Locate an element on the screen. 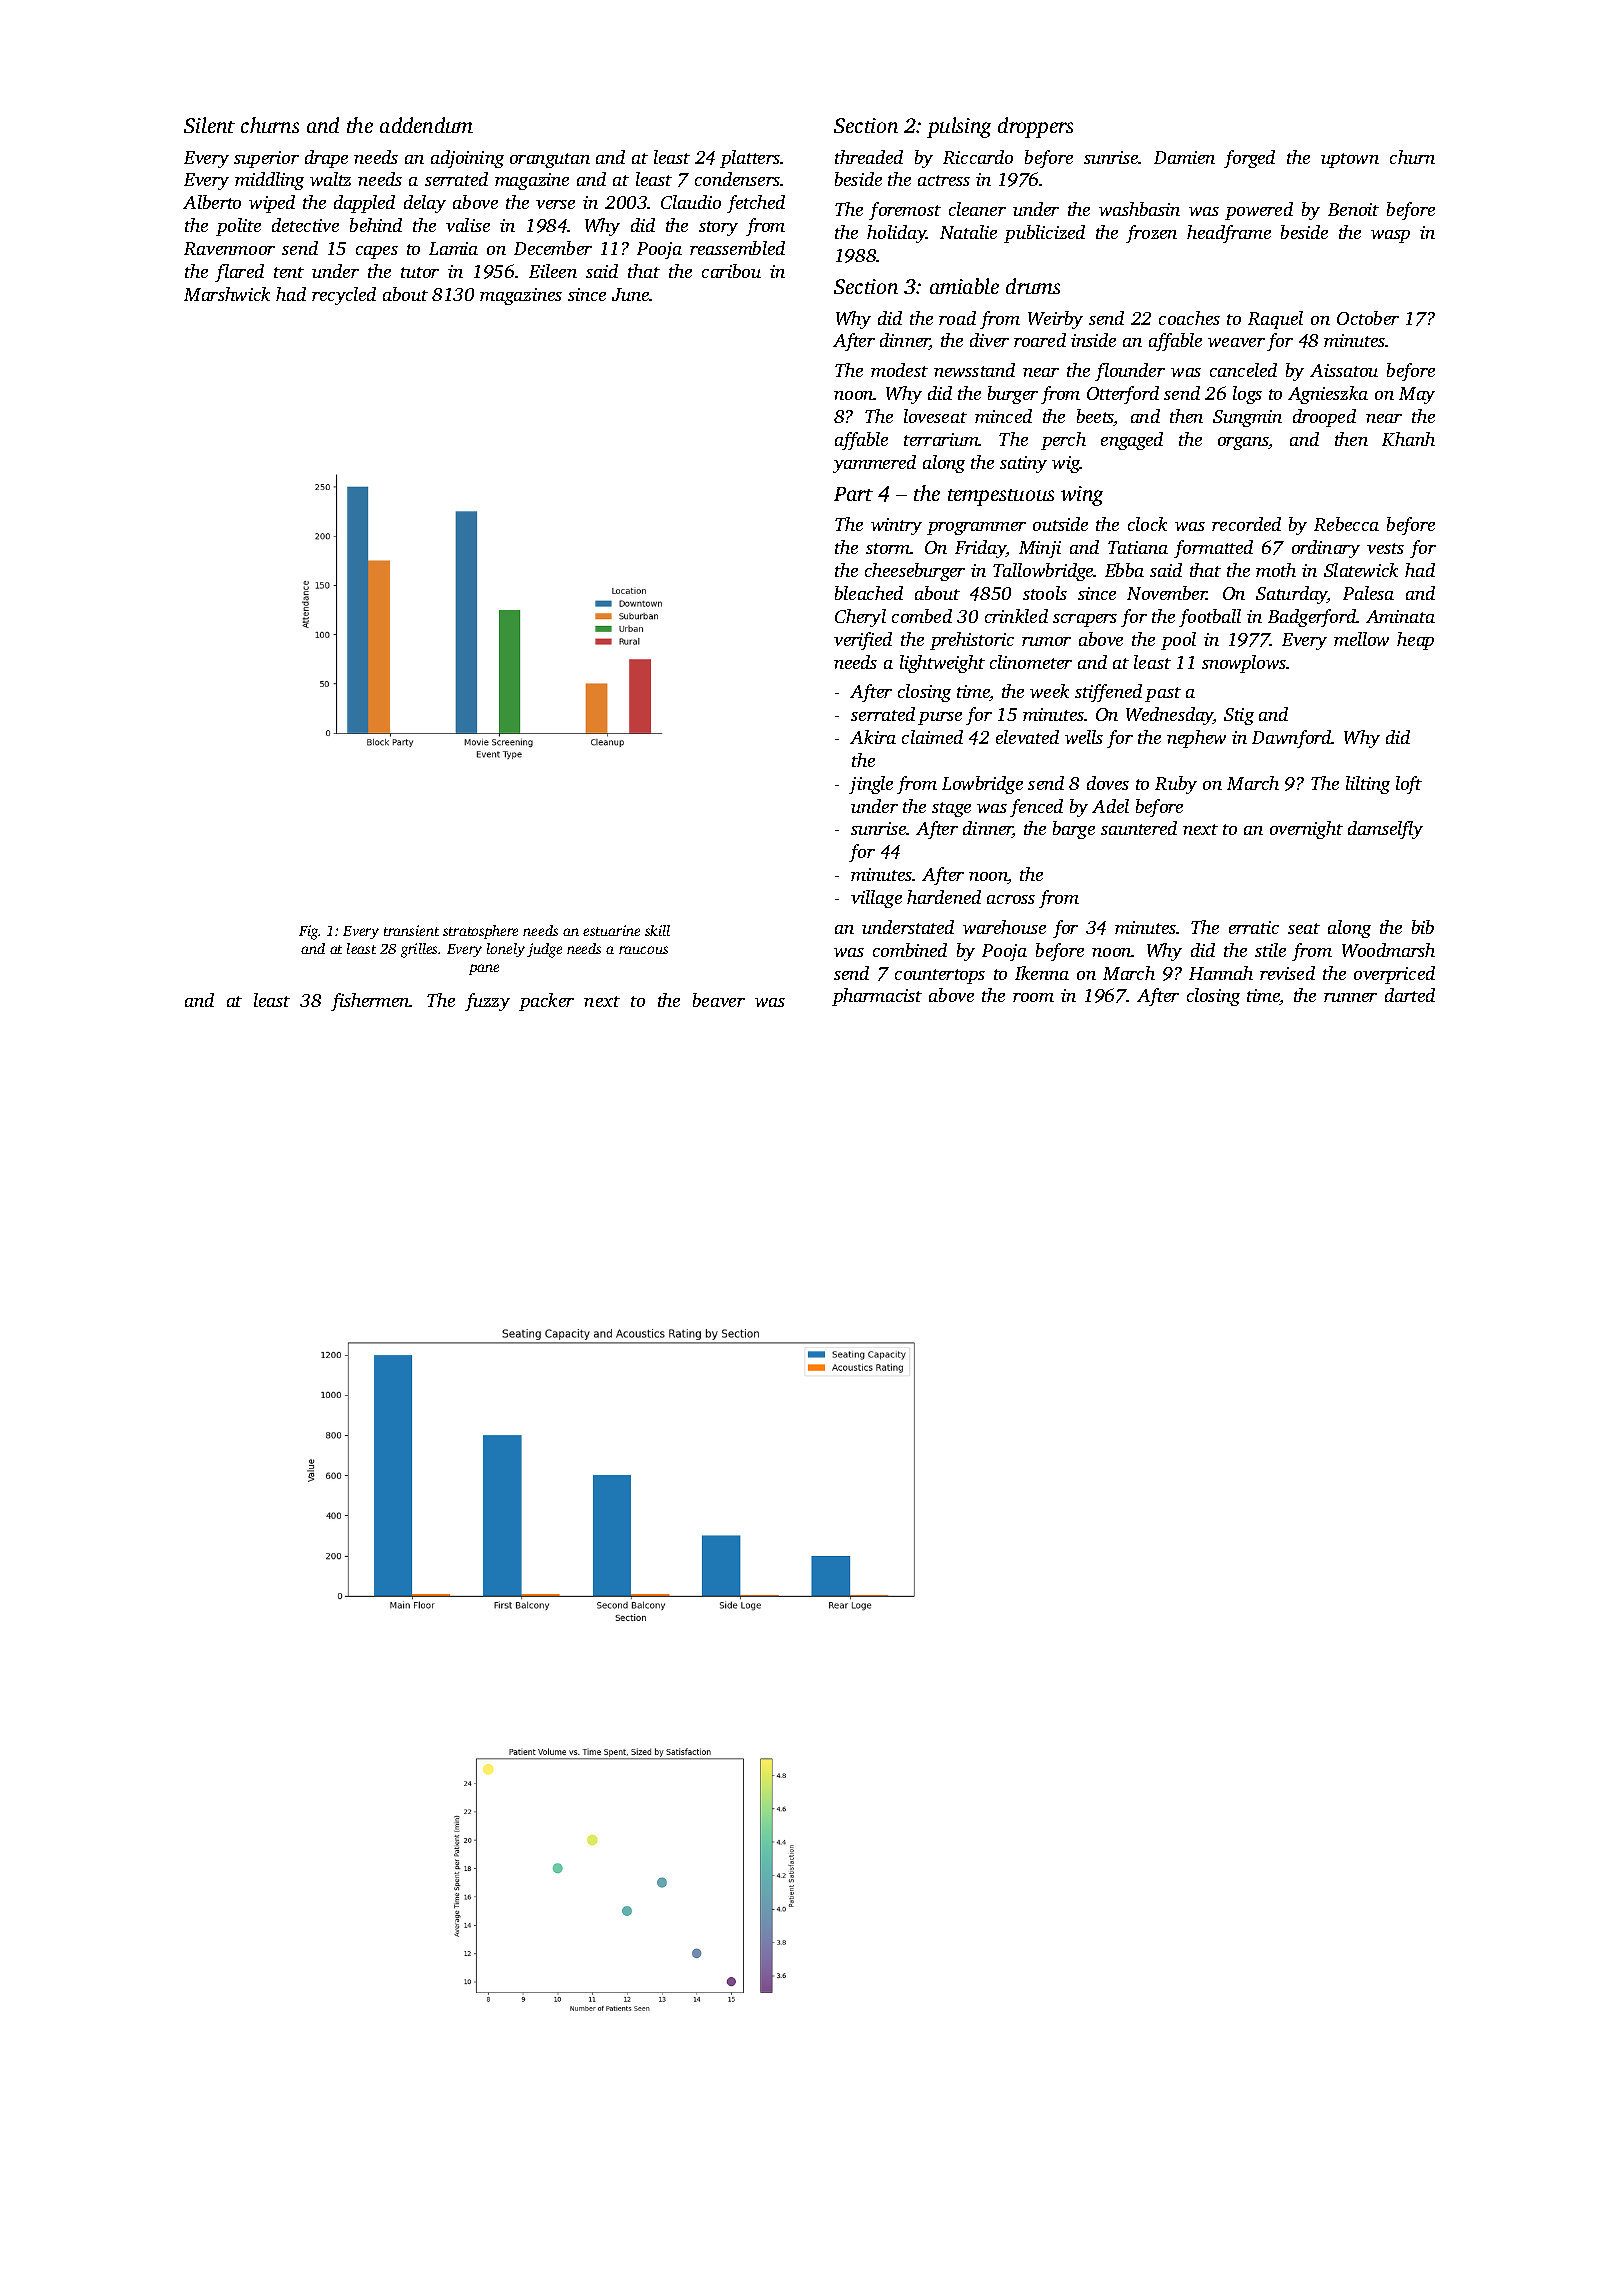 This screenshot has height=2292, width=1620. verified is located at coordinates (863, 641).
